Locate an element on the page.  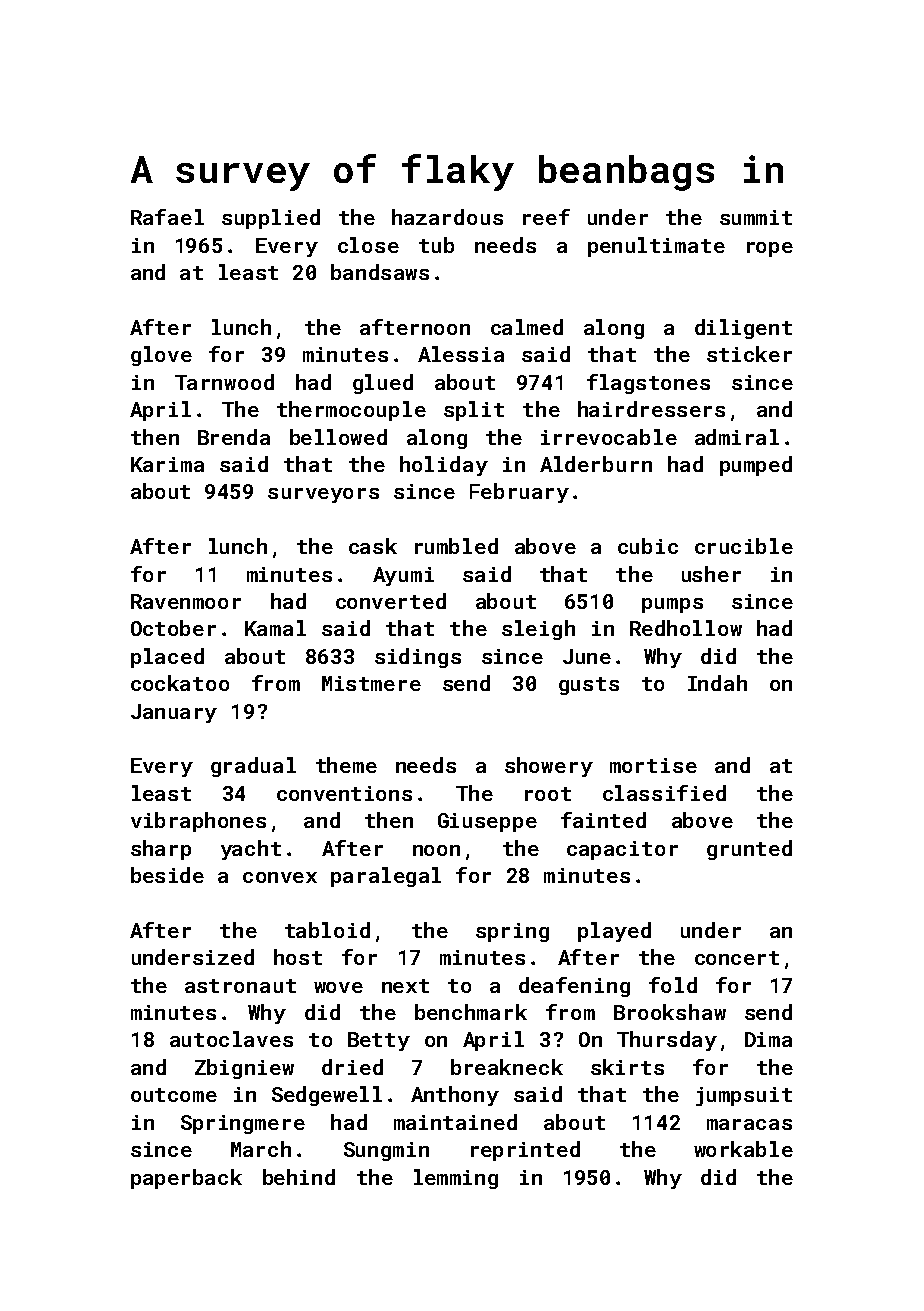
deafening is located at coordinates (574, 987).
